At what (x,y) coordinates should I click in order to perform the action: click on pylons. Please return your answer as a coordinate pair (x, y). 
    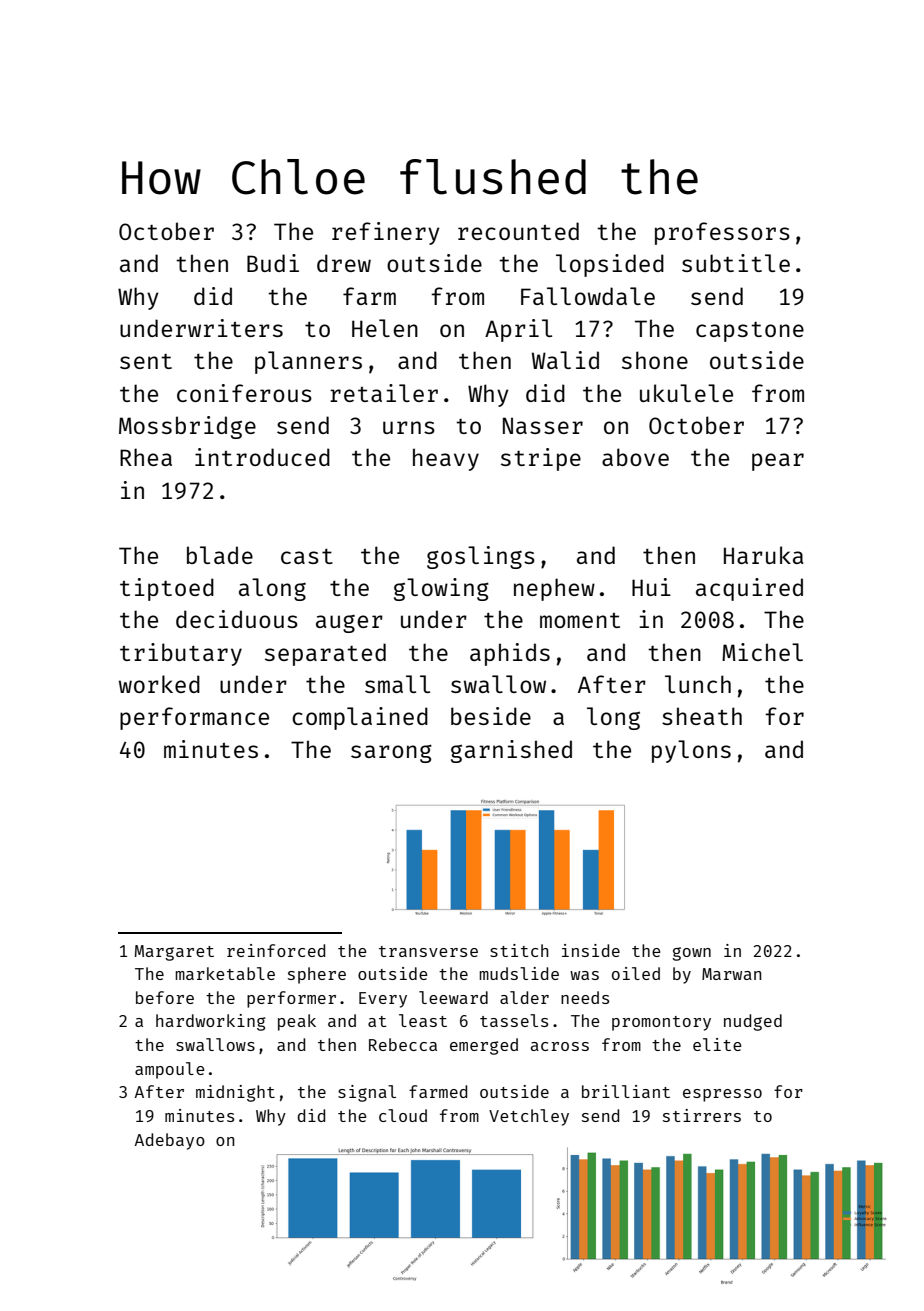
    Looking at the image, I should click on (691, 751).
